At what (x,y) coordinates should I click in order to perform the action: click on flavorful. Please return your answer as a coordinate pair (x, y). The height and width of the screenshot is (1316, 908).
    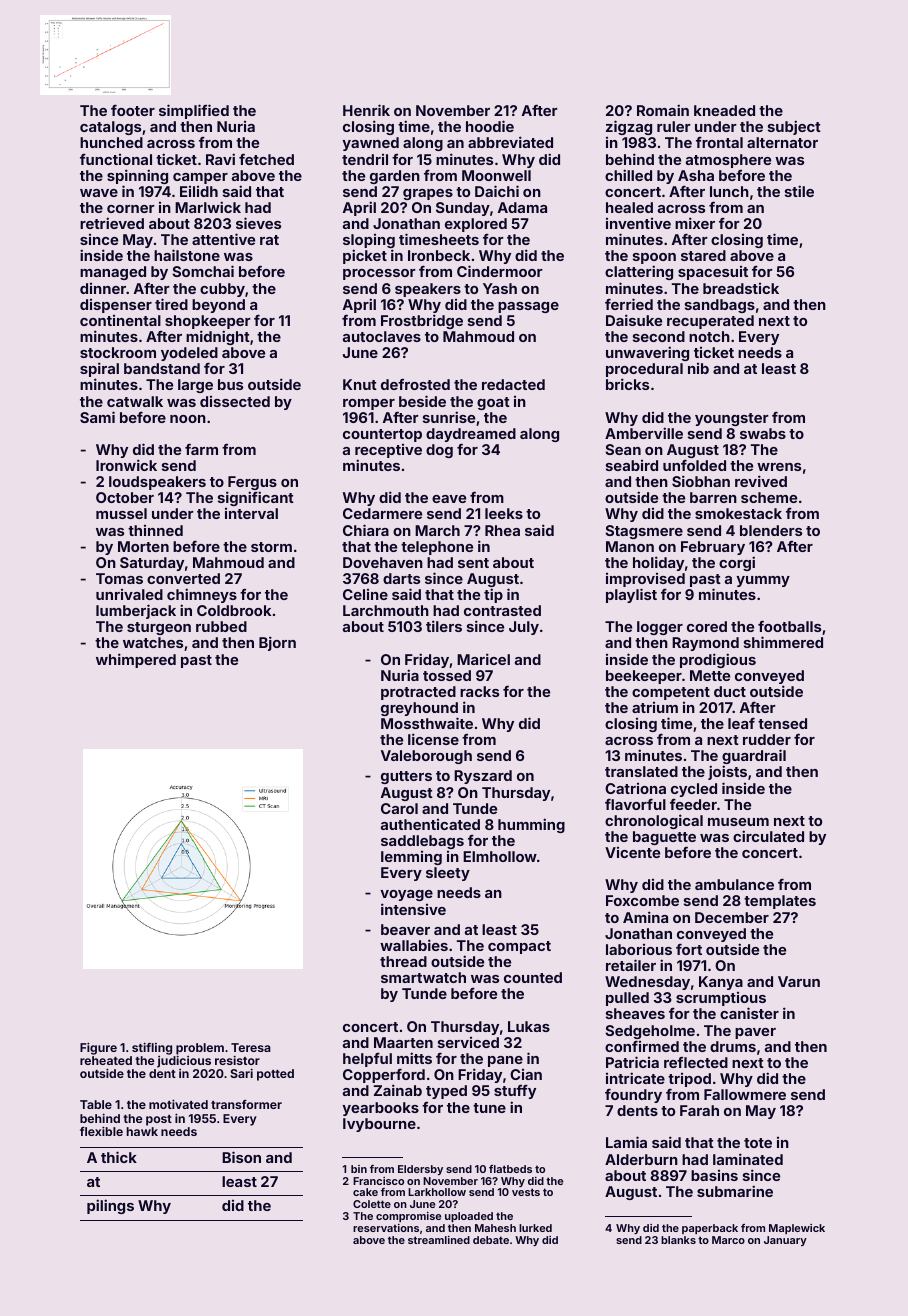
    Looking at the image, I should click on (635, 804).
